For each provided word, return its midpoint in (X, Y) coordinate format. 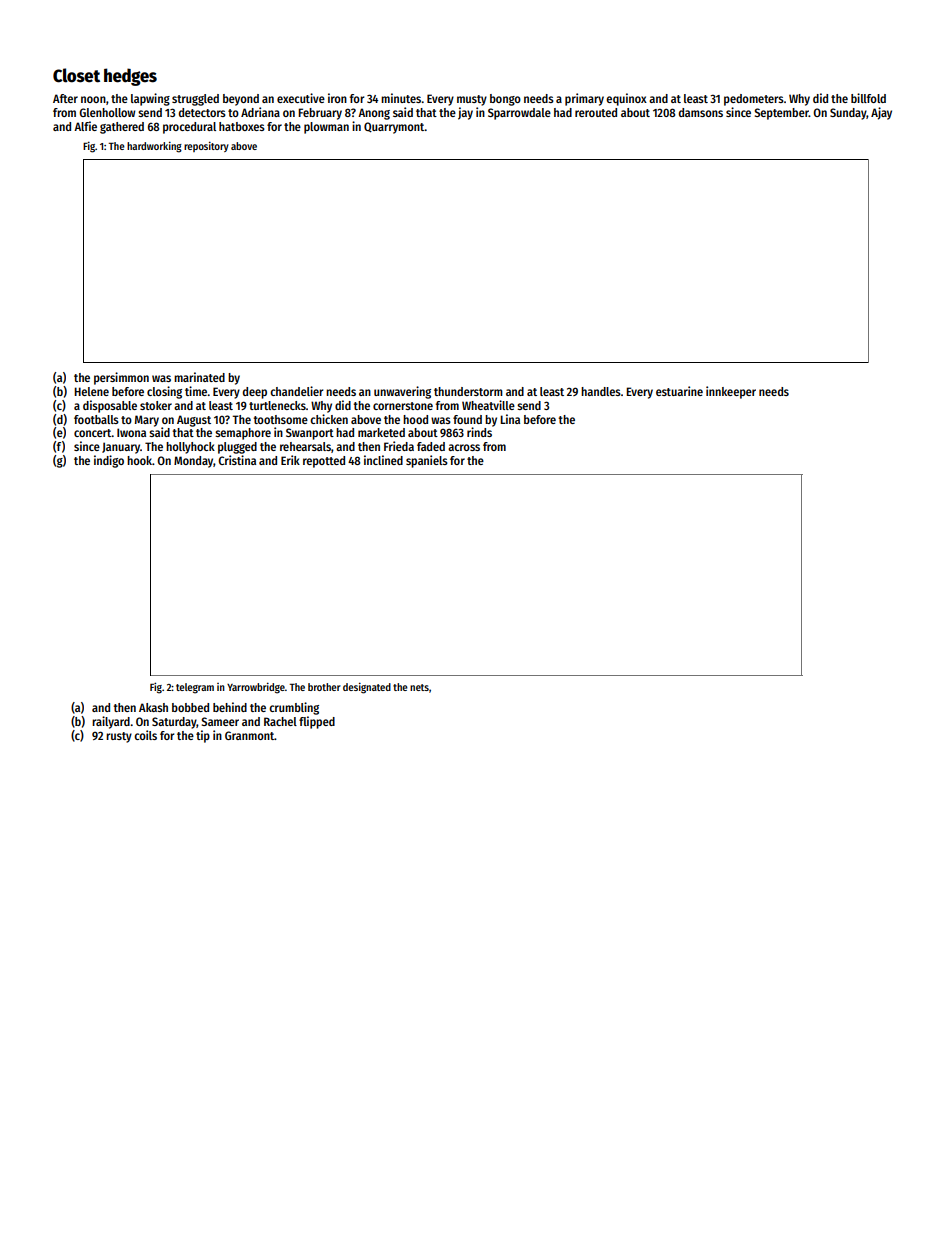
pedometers (754, 100)
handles (601, 391)
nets (419, 687)
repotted (324, 462)
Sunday (848, 114)
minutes (401, 98)
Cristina (237, 460)
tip (203, 736)
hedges (130, 77)
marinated (199, 377)
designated (367, 688)
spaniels (427, 461)
